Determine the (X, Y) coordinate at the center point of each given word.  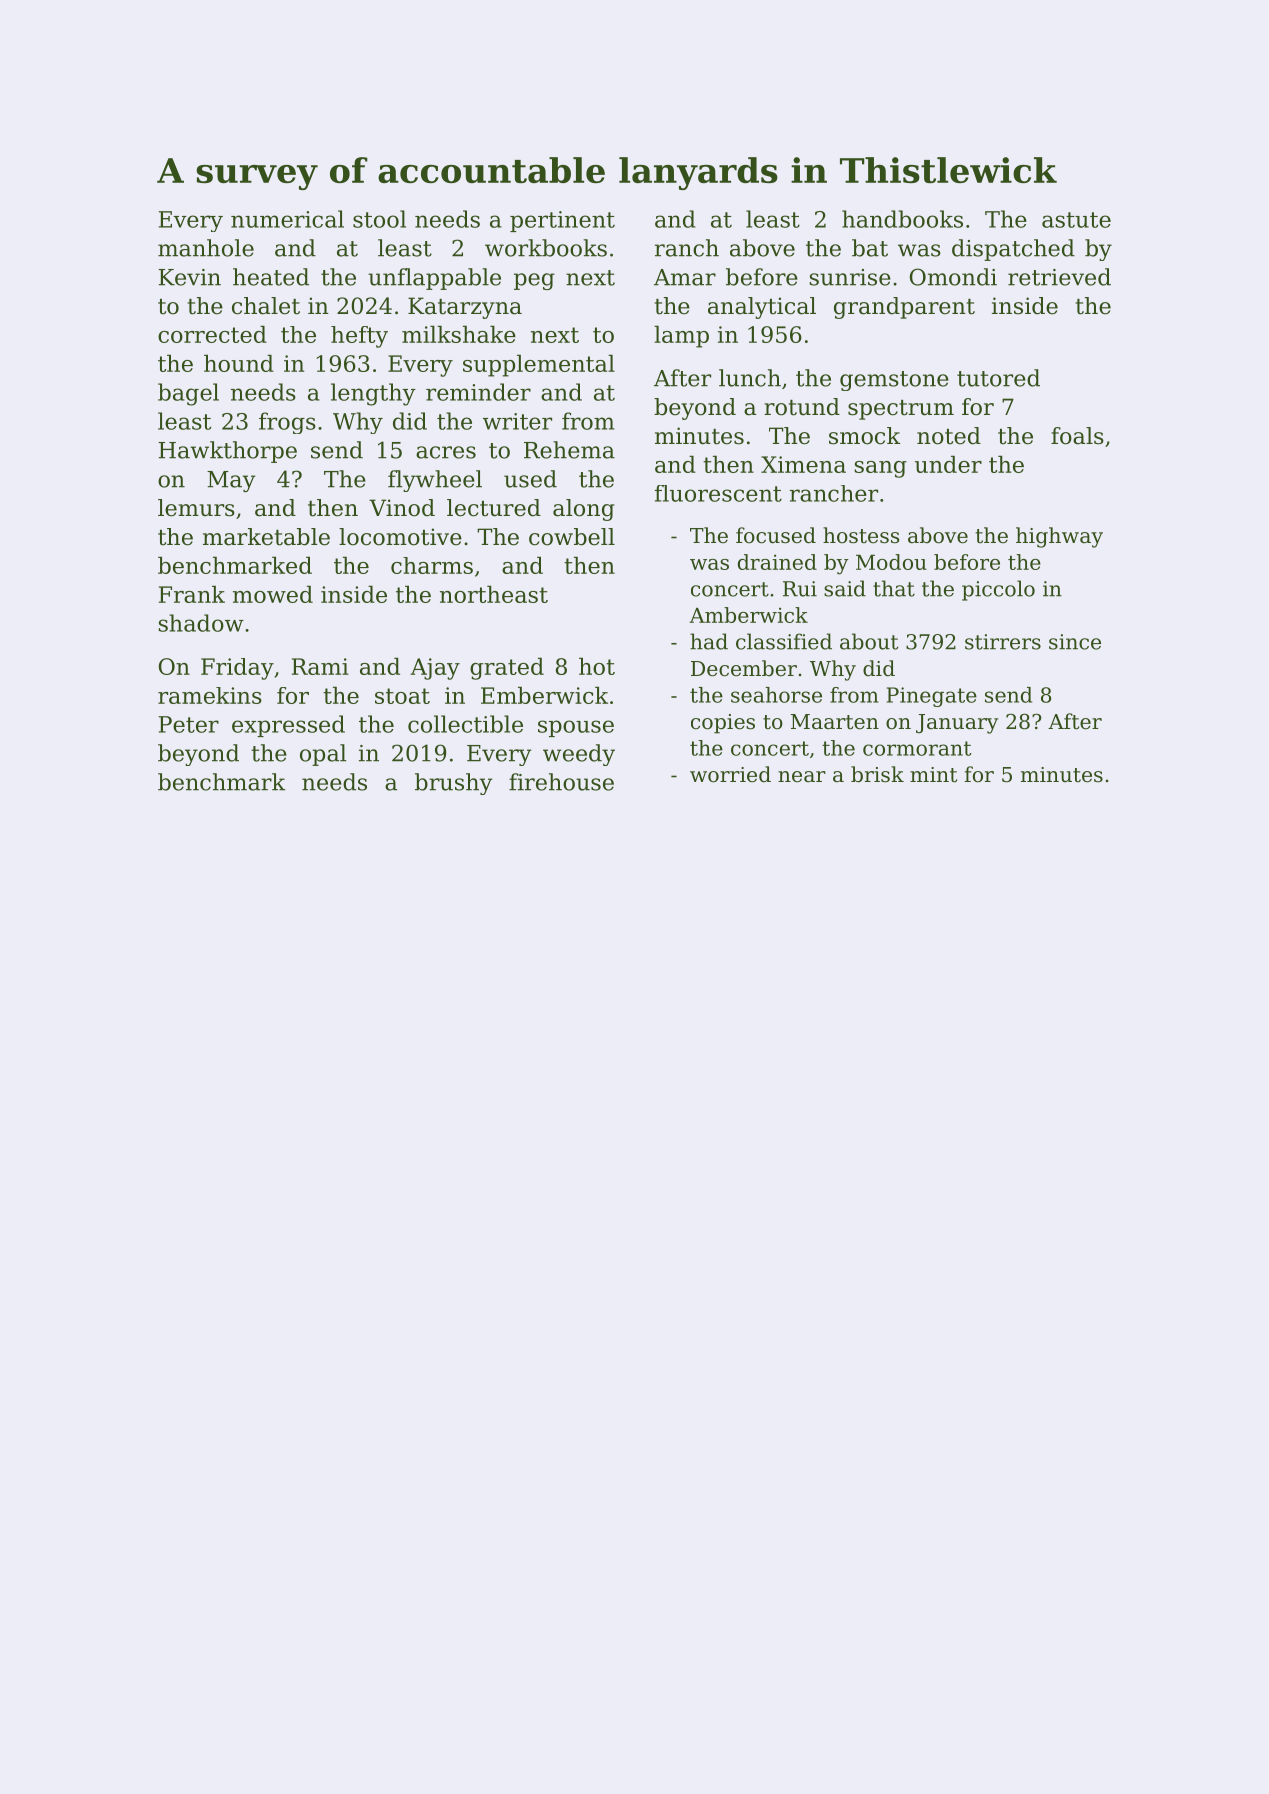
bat (870, 248)
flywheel (435, 481)
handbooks (902, 219)
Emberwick (544, 695)
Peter (189, 724)
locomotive (400, 537)
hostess (861, 535)
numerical (287, 219)
